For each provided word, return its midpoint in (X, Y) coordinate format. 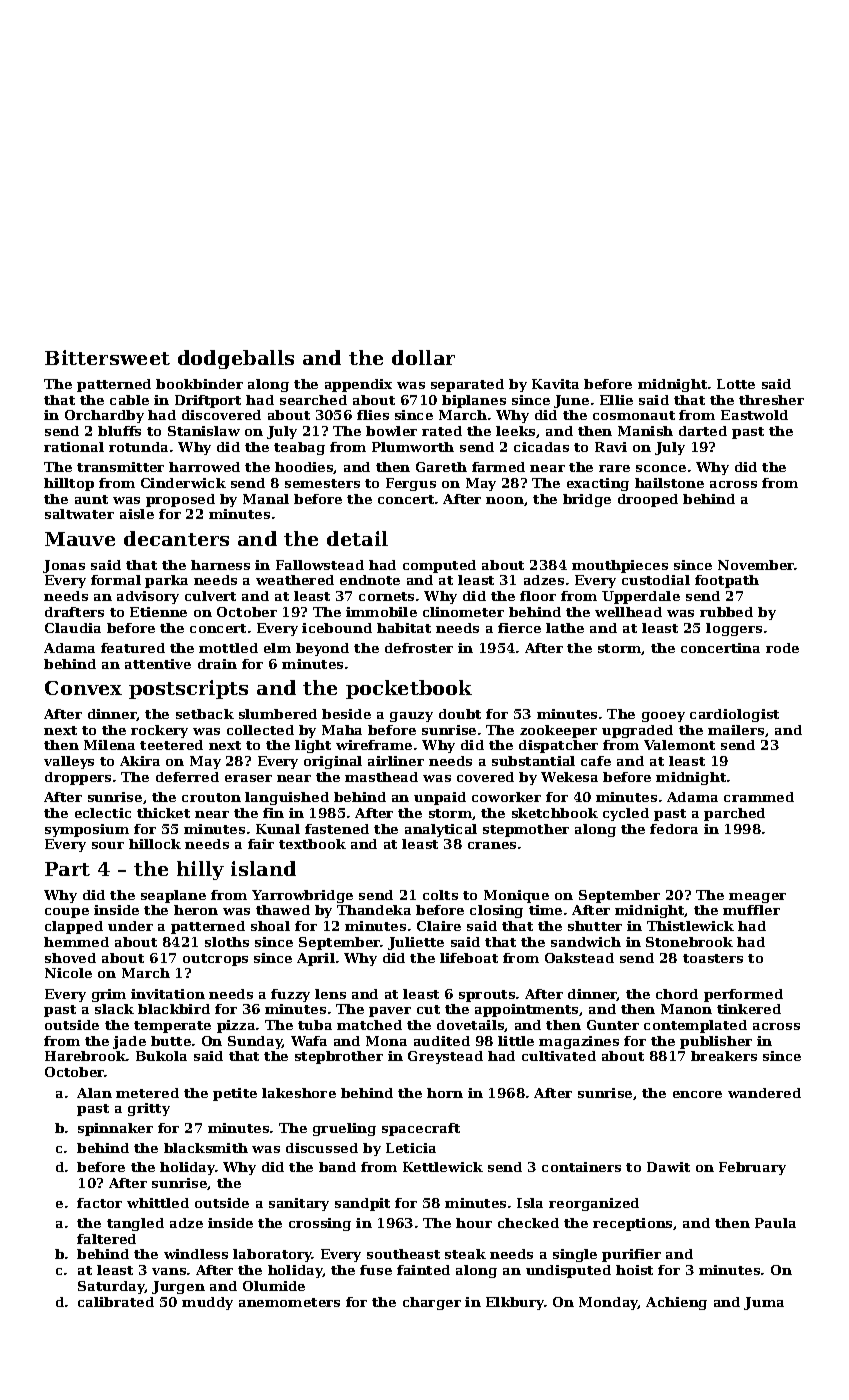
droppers (78, 778)
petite (235, 1094)
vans (169, 1271)
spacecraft (421, 1129)
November (756, 565)
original (333, 762)
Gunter (613, 1025)
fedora (674, 829)
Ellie (616, 400)
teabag (299, 448)
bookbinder (199, 384)
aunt (91, 499)
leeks (515, 431)
